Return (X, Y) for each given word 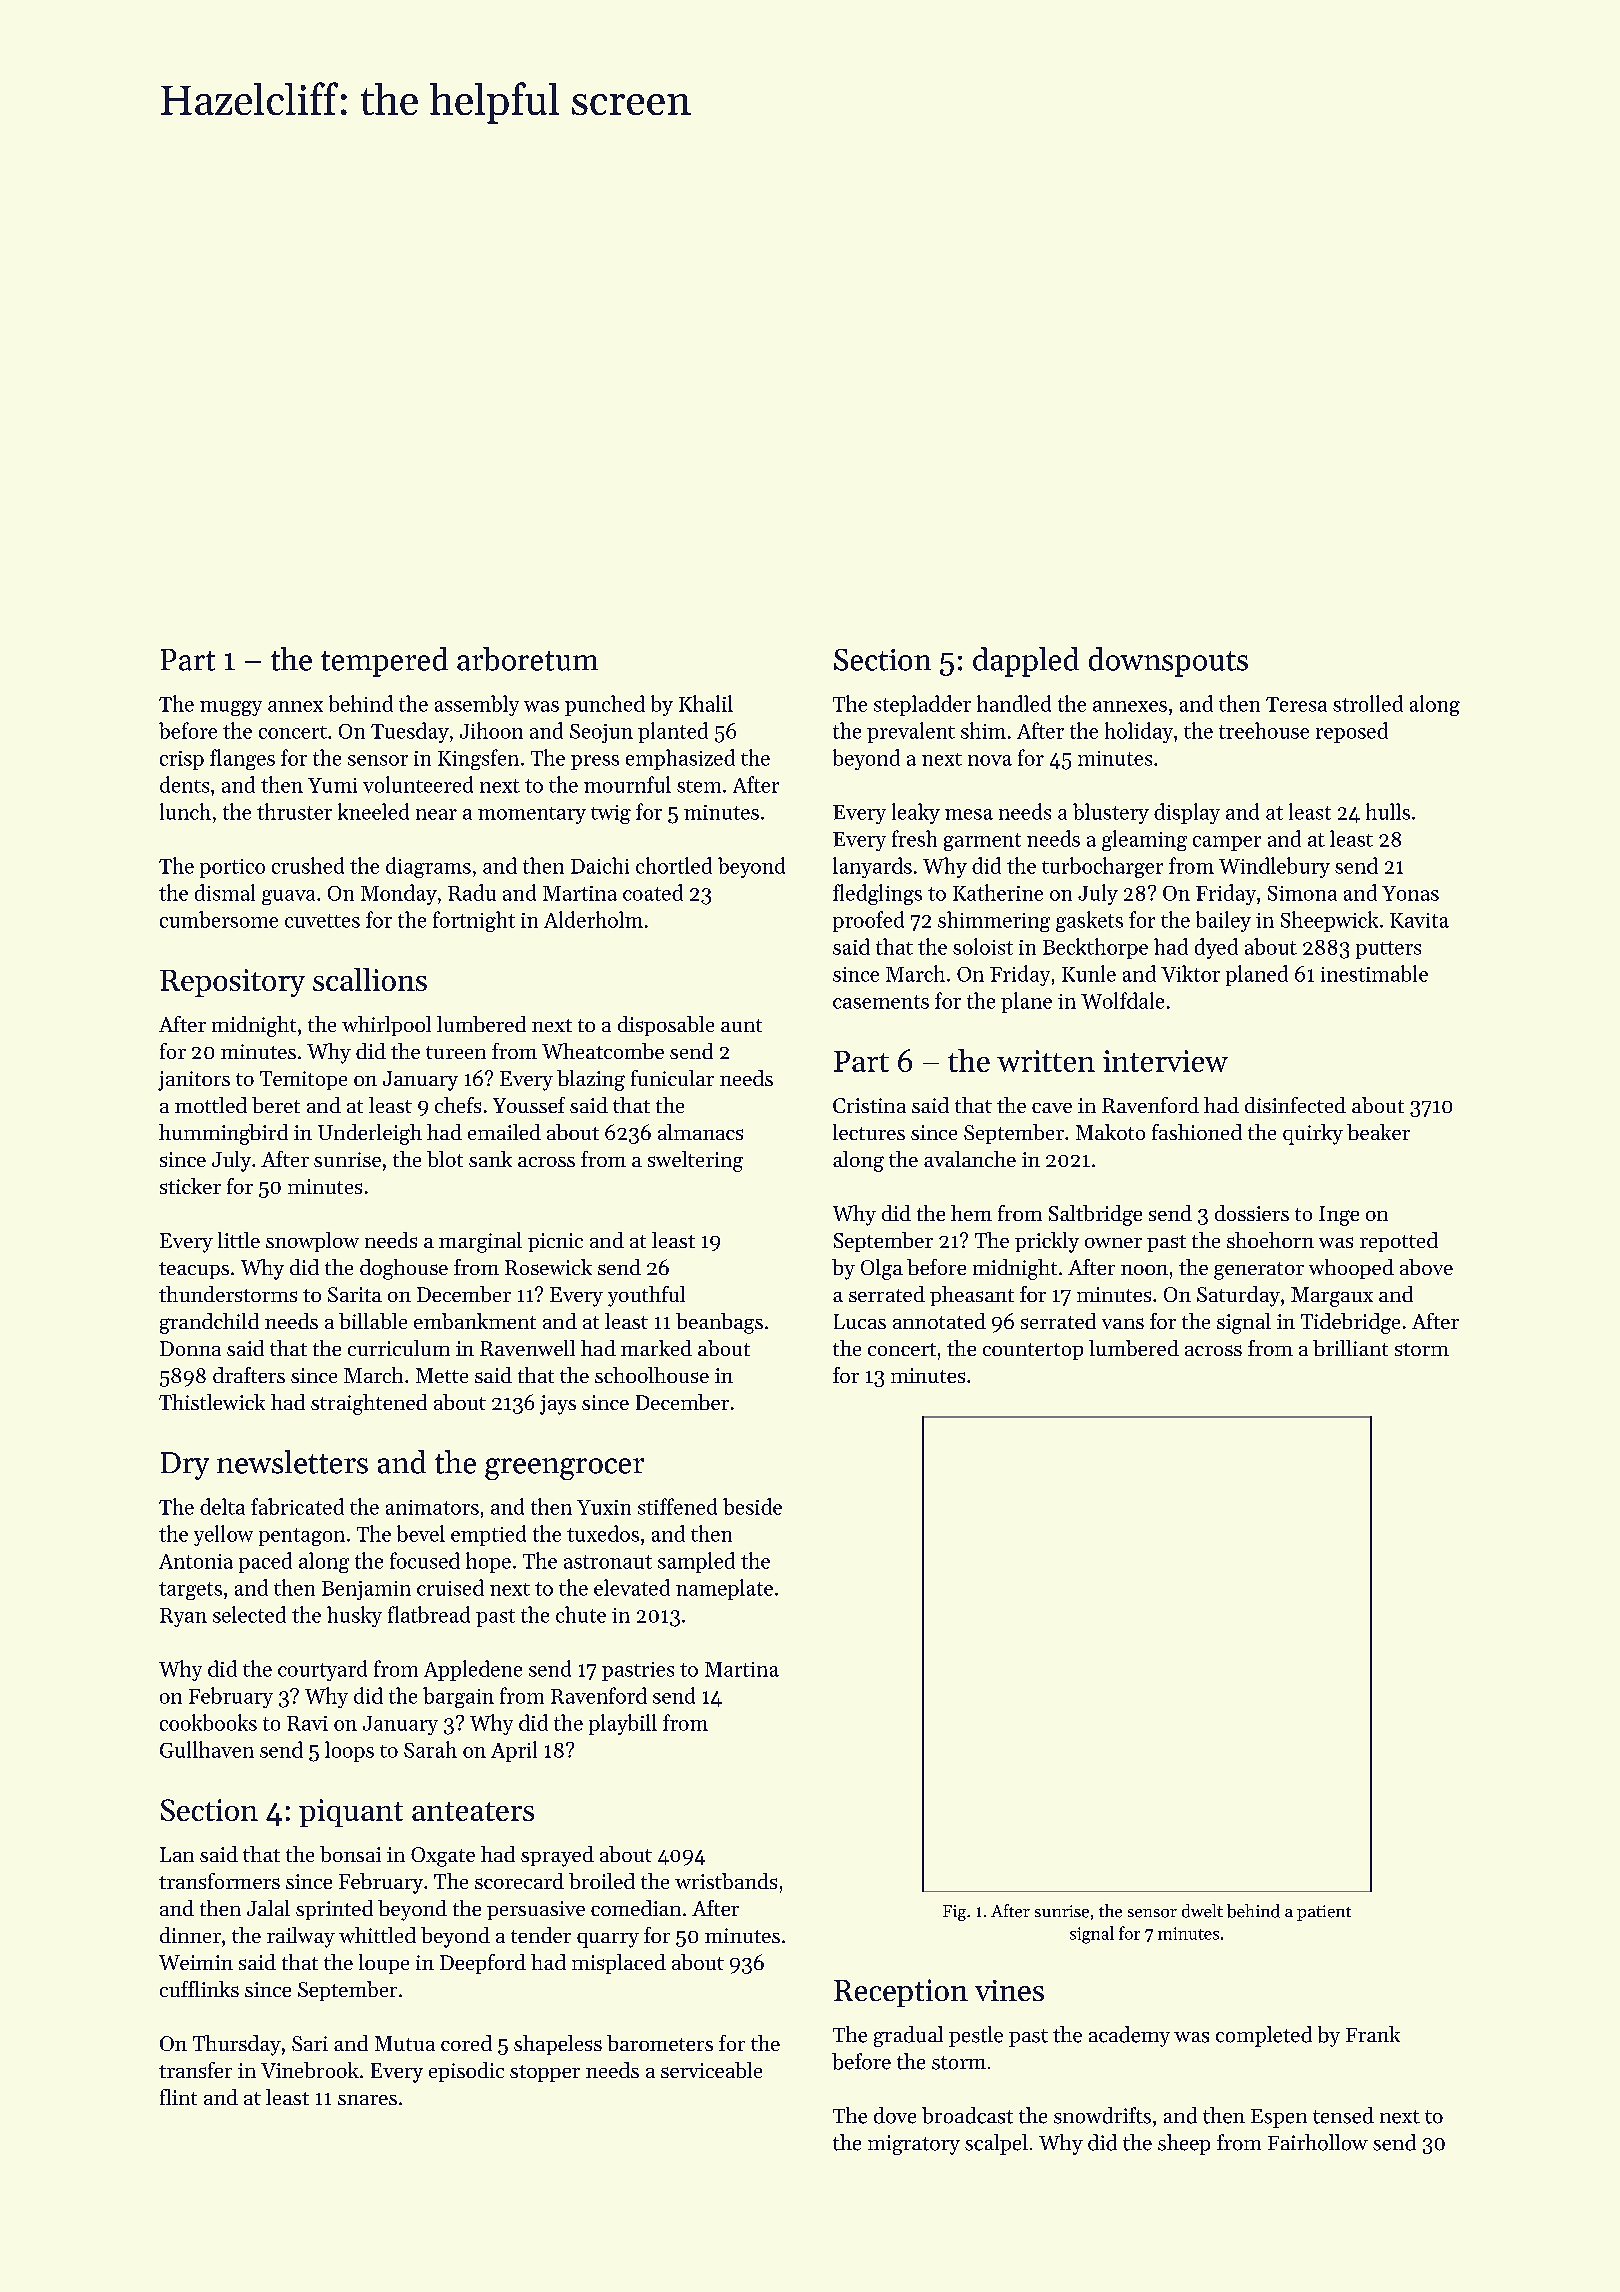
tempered (384, 662)
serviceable (711, 2070)
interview (1165, 1061)
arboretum (527, 659)
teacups (194, 1270)
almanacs (700, 1132)
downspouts (1168, 662)
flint (178, 2097)
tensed (1343, 2115)
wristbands (726, 1881)
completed (1264, 2036)
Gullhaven (207, 1749)
